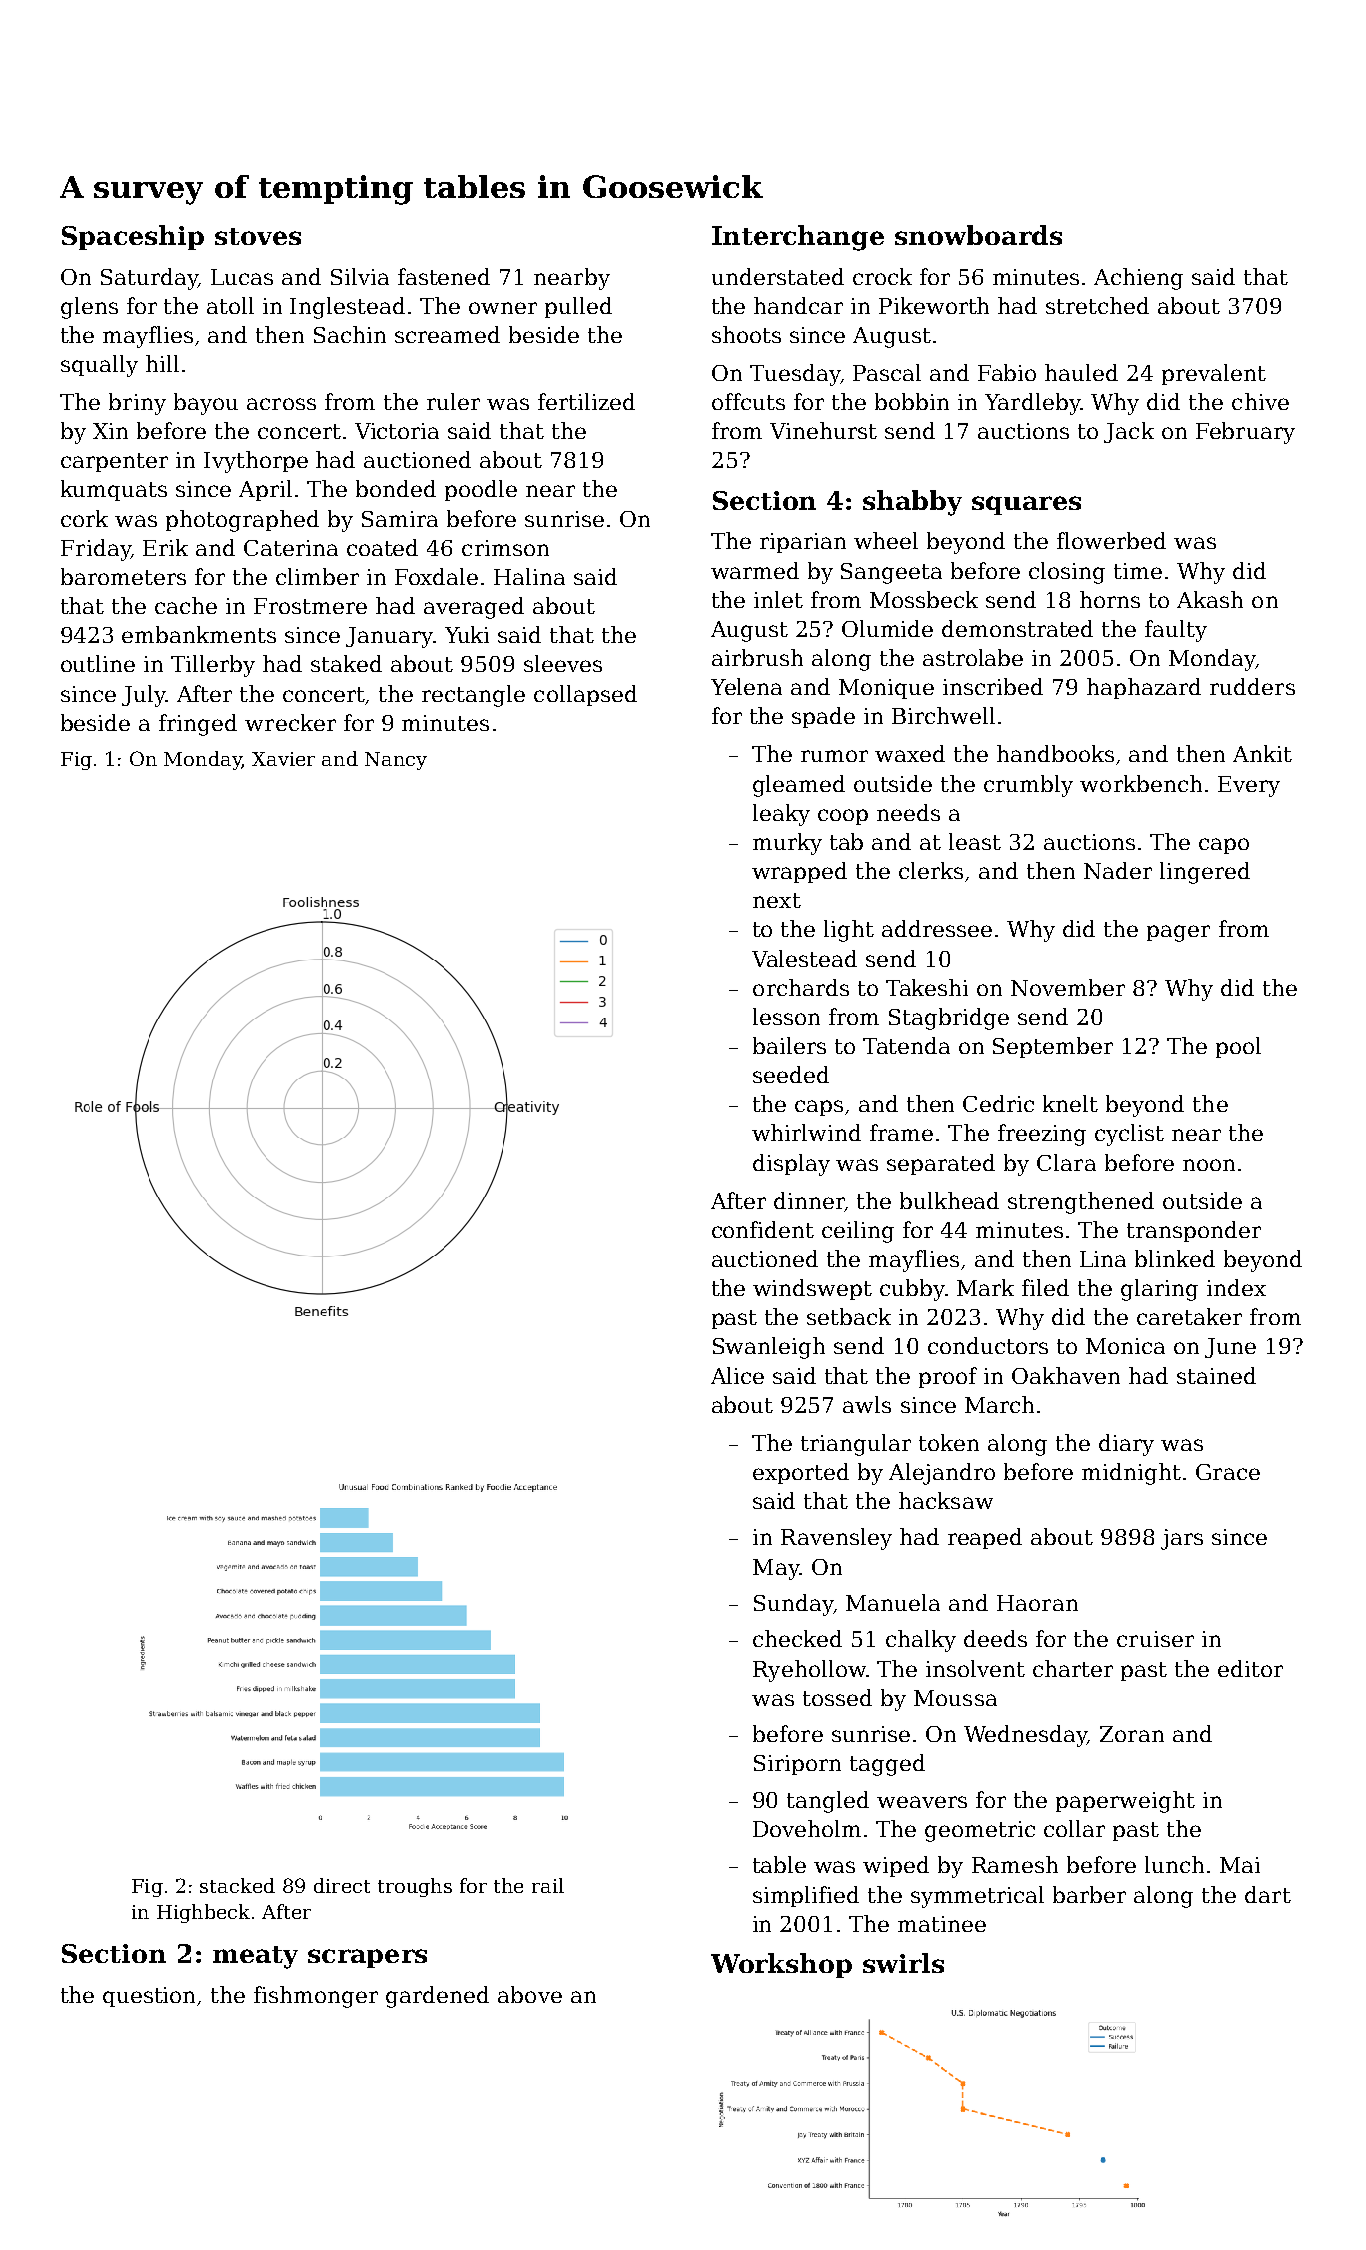  What do you see at coordinates (1262, 753) in the page?
I see `Ankit` at bounding box center [1262, 753].
